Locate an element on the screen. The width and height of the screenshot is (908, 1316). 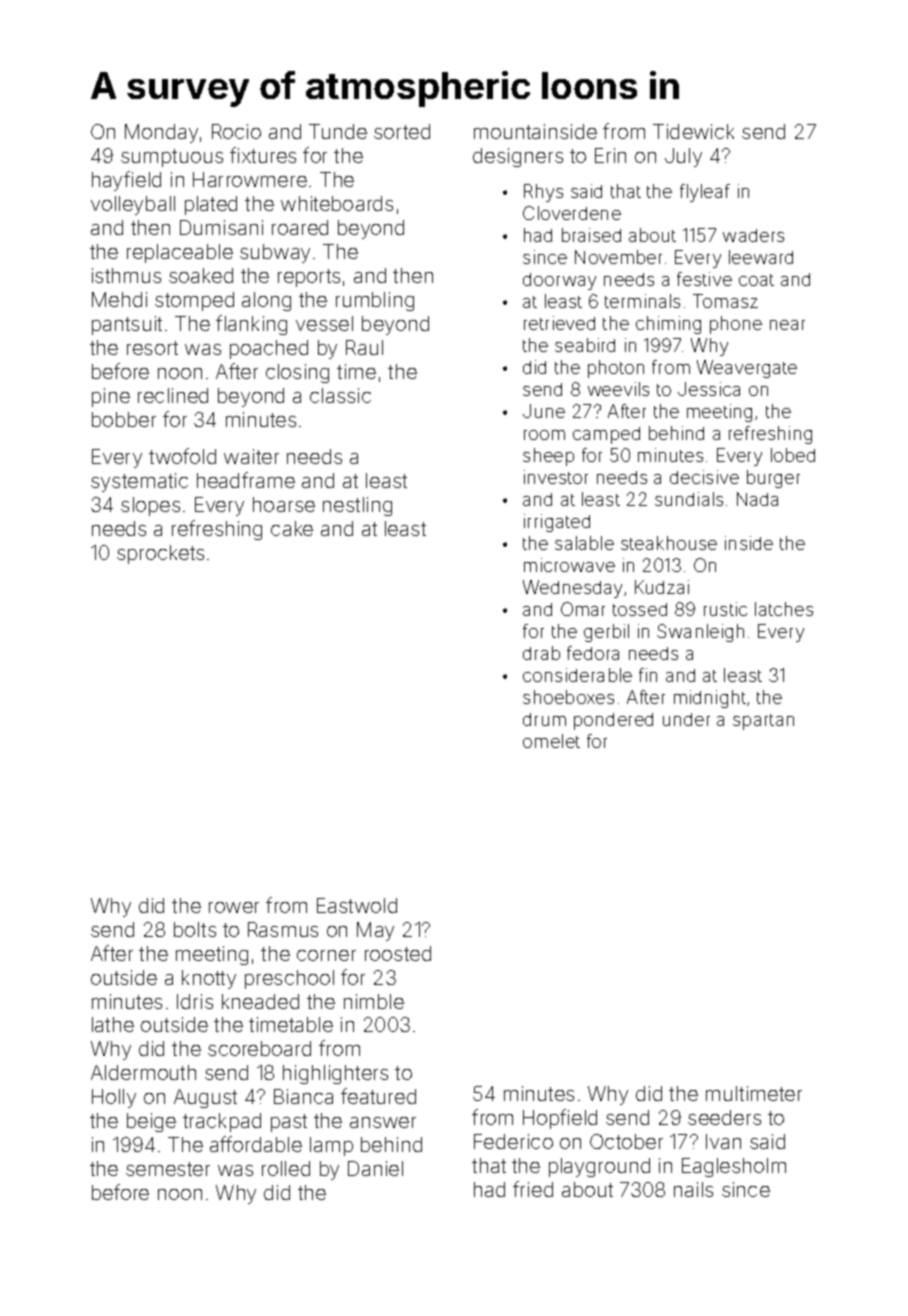
sprockets is located at coordinates (160, 554).
